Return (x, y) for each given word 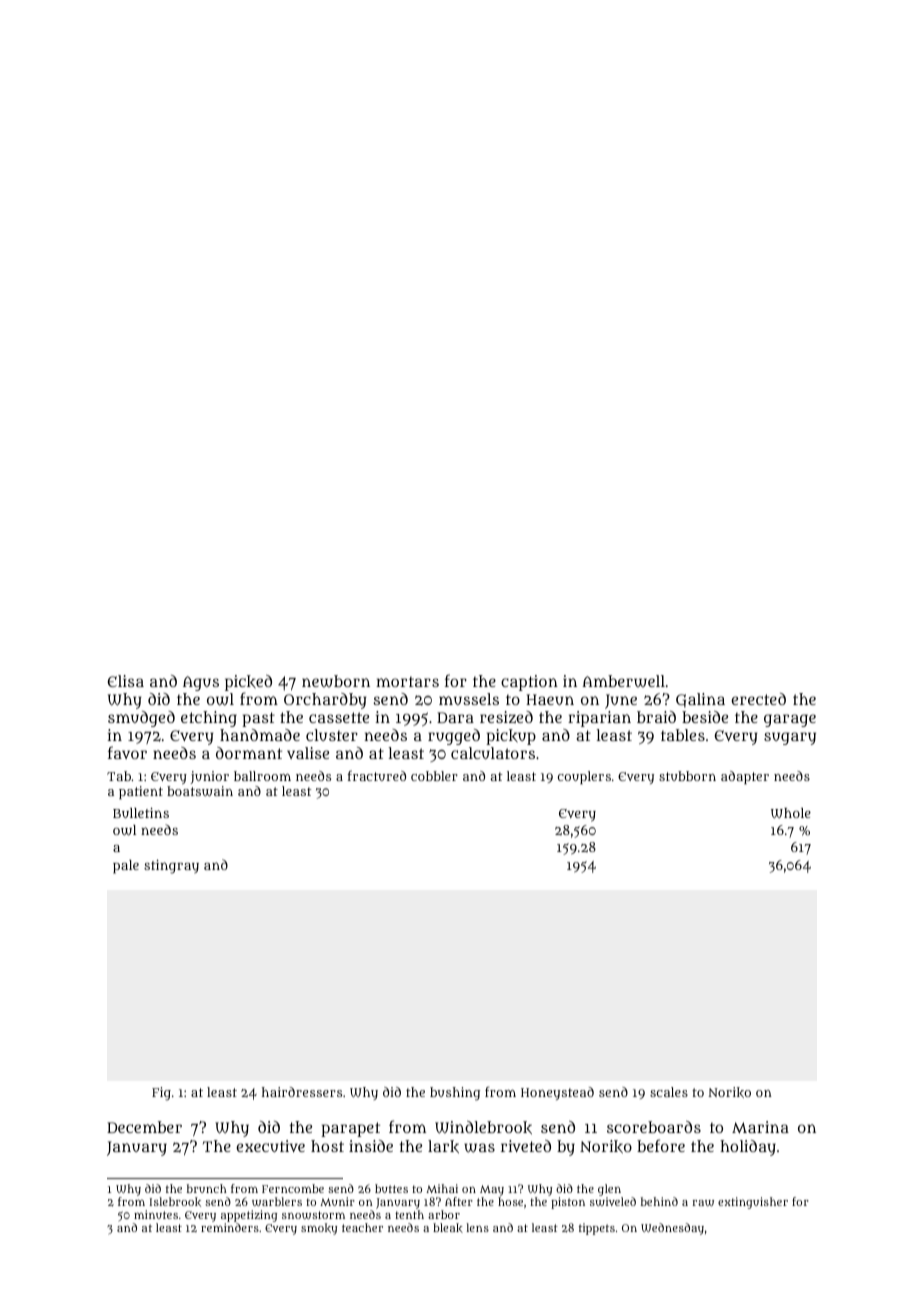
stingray (171, 867)
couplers (584, 777)
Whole (791, 813)
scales (669, 1092)
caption (529, 683)
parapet (350, 1129)
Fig (161, 1094)
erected (758, 699)
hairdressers (302, 1092)
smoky (319, 1229)
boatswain (200, 791)
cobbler (434, 776)
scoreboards (654, 1127)
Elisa (126, 681)
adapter (745, 777)
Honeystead (557, 1093)
